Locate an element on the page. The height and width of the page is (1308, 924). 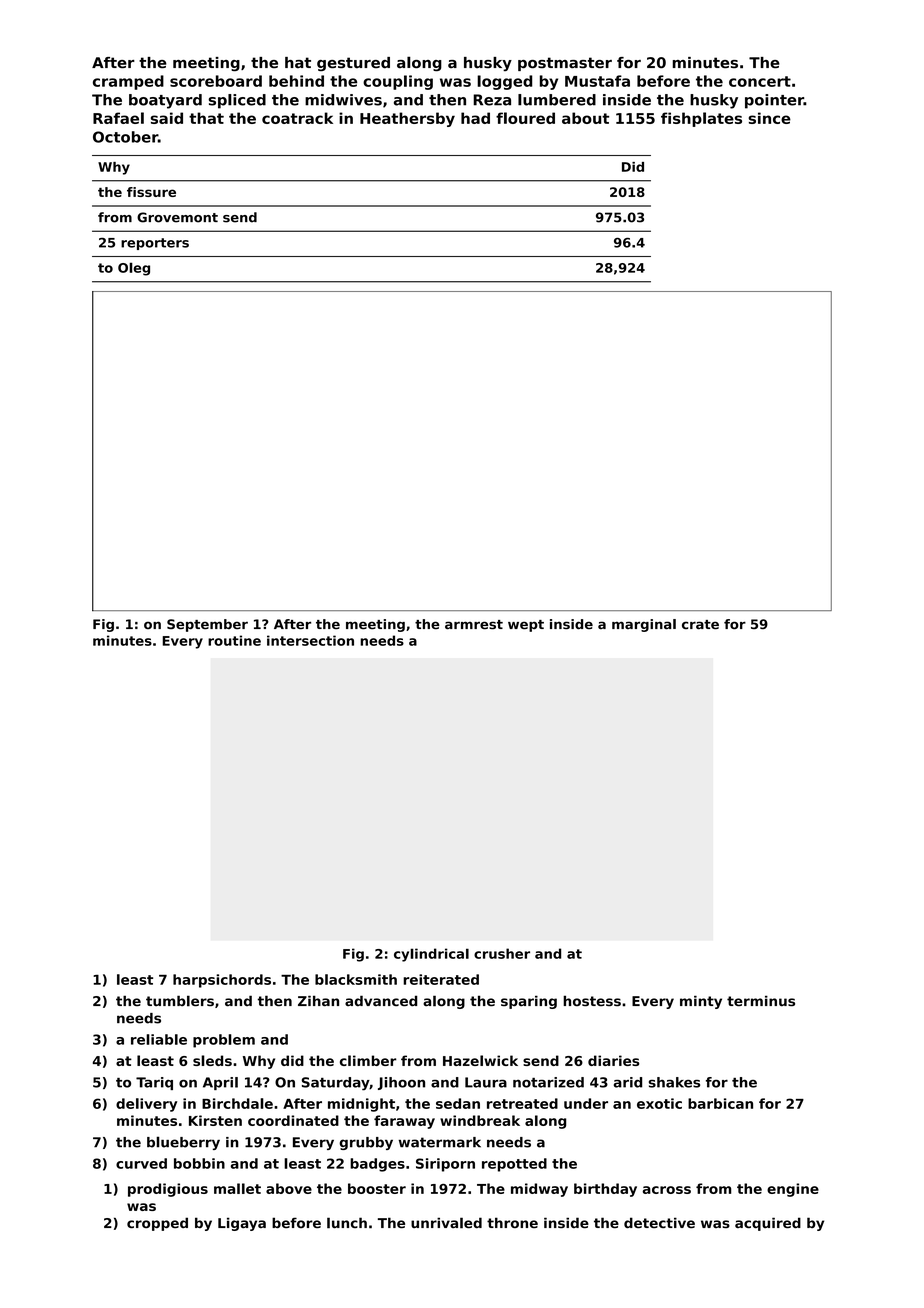
barbican is located at coordinates (720, 1103).
